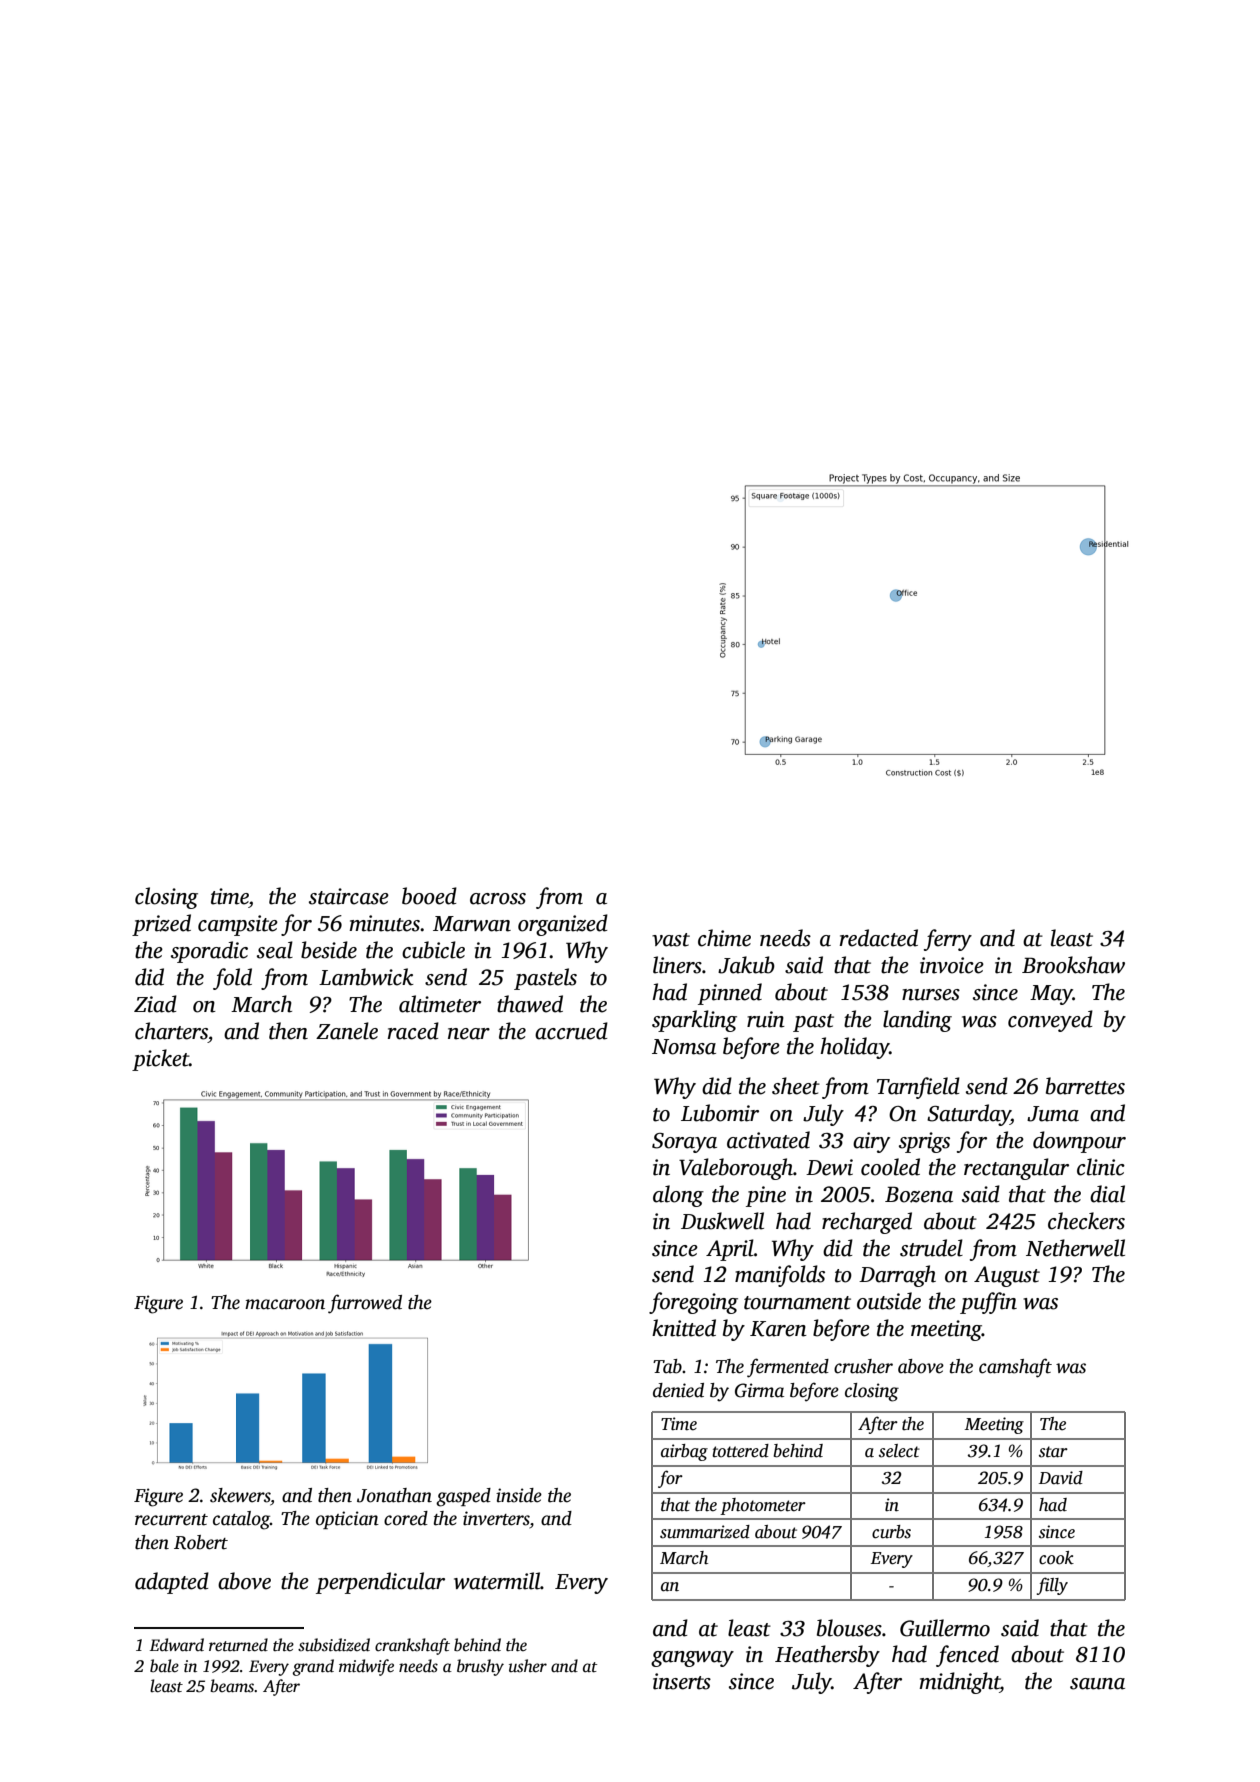 The image size is (1260, 1782). Describe the element at coordinates (948, 940) in the page. I see `ferry` at that location.
